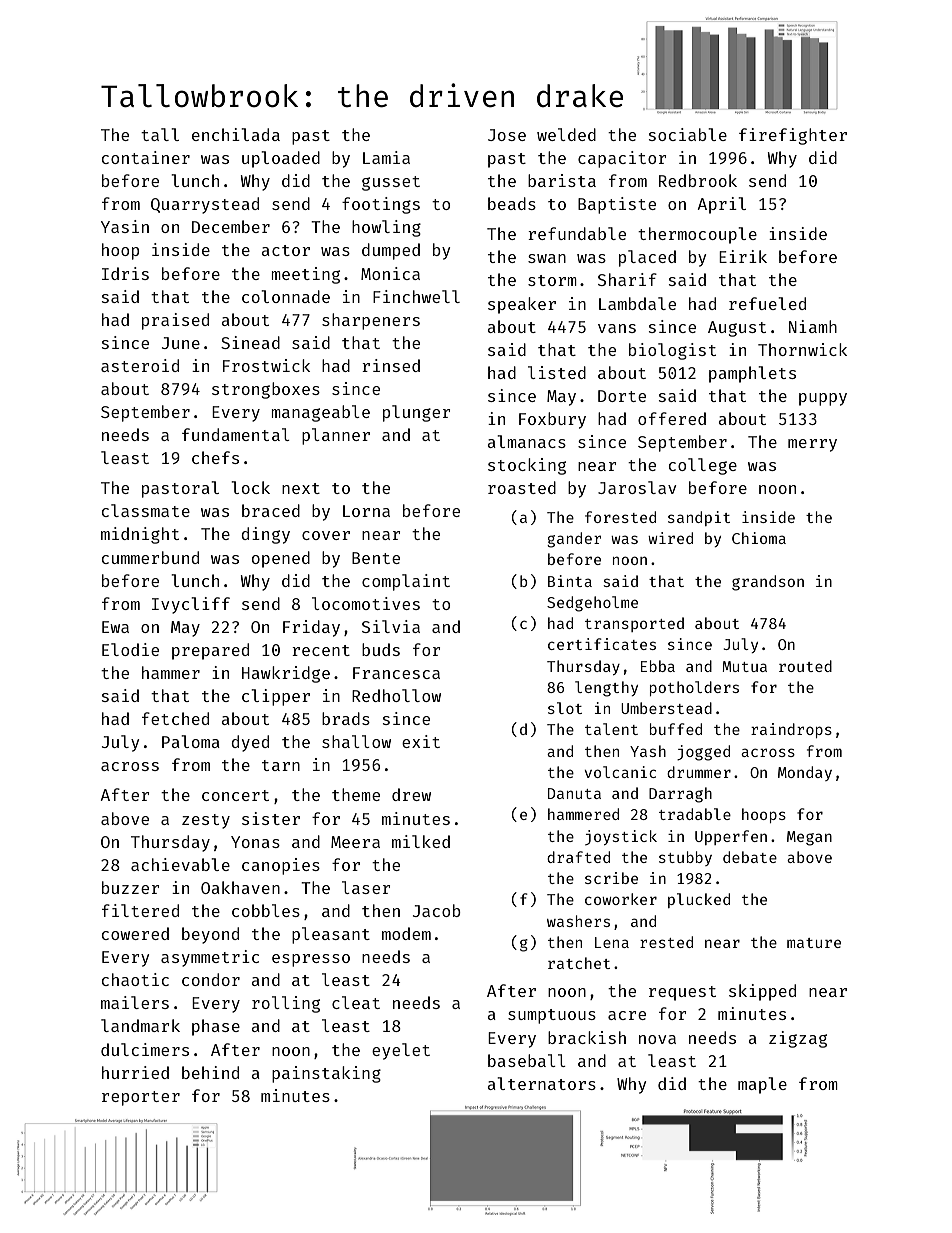 Image resolution: width=952 pixels, height=1233 pixels. What do you see at coordinates (566, 134) in the screenshot?
I see `welded` at bounding box center [566, 134].
